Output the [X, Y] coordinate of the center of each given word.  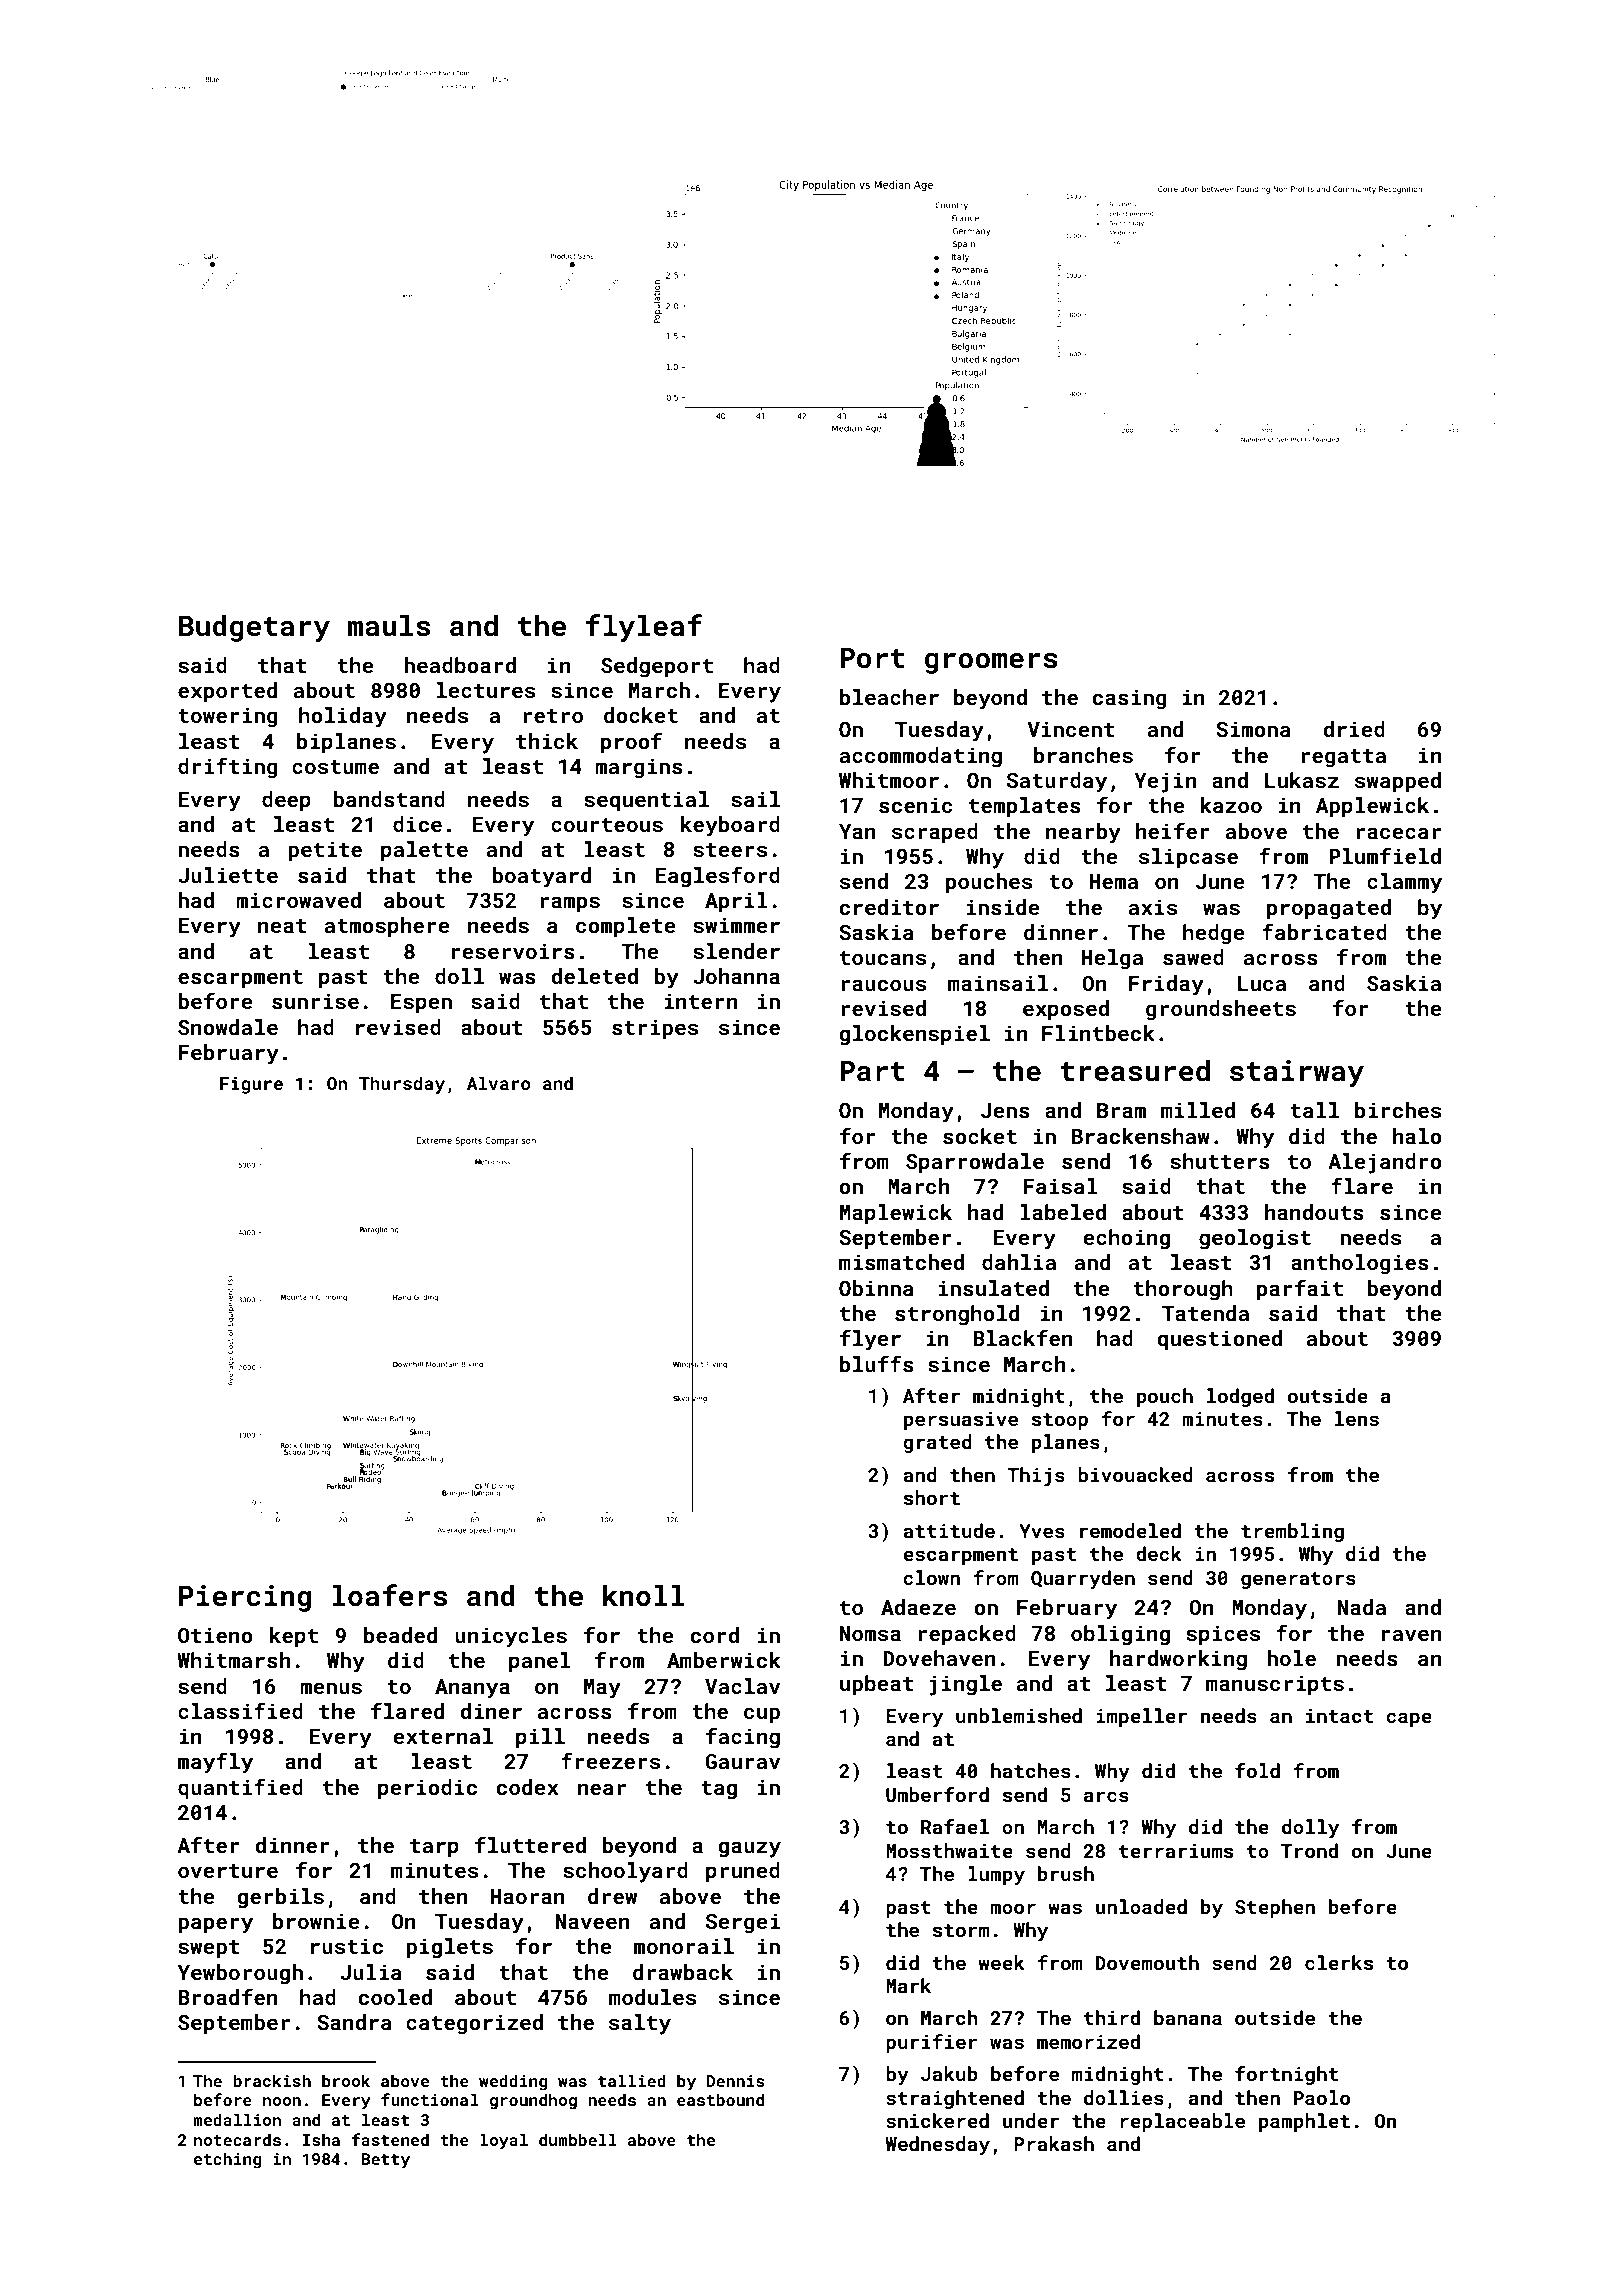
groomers [991, 663]
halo [1417, 1136]
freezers [610, 1760]
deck [1159, 1553]
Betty [385, 2161]
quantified [240, 1789]
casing [1130, 699]
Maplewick [896, 1214]
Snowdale [228, 1027]
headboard [460, 665]
